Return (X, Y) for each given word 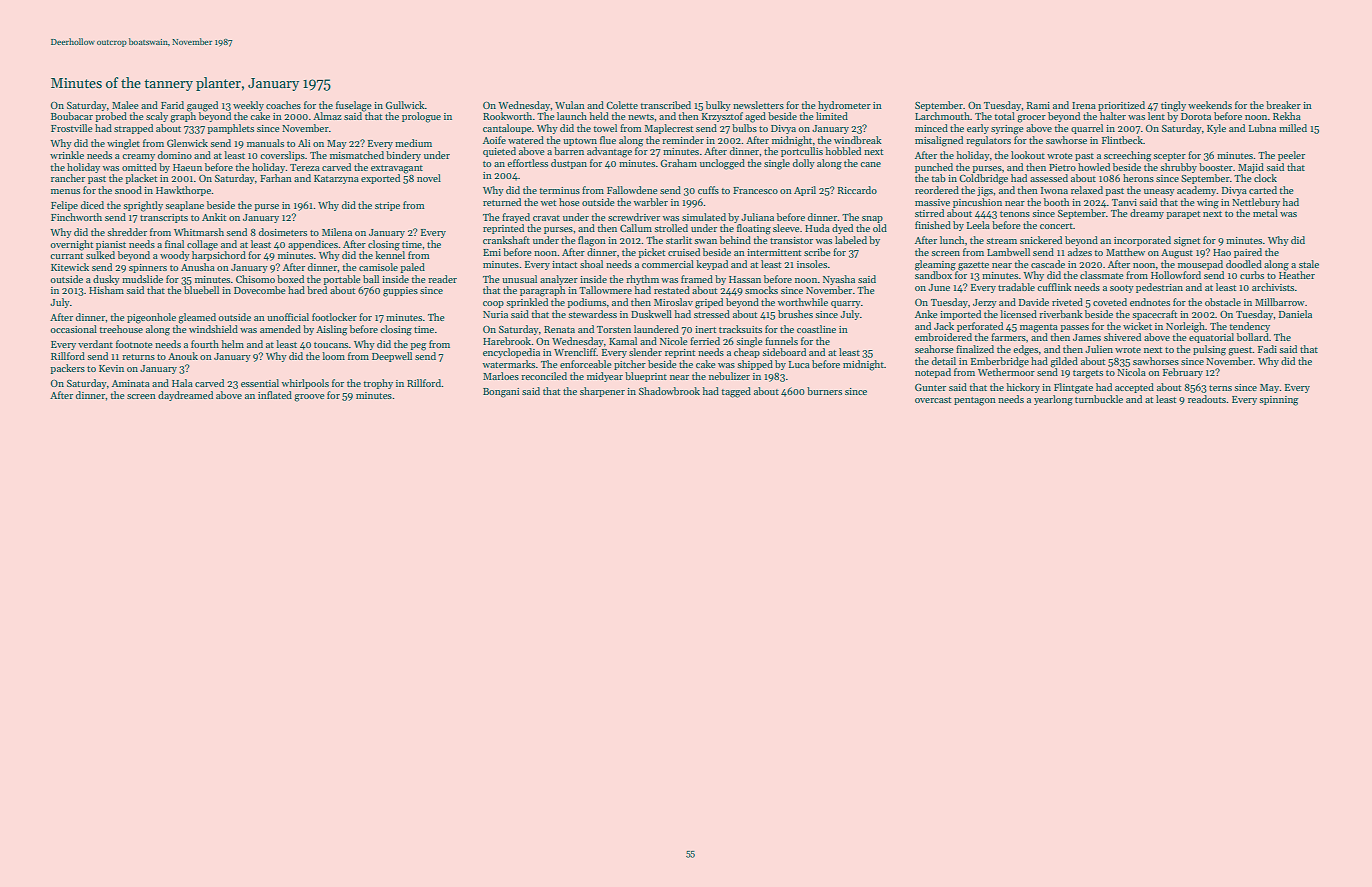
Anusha (198, 267)
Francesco (755, 190)
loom (333, 356)
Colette (622, 105)
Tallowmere (605, 290)
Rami (1038, 105)
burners (824, 391)
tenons (1015, 214)
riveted (1067, 302)
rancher (68, 178)
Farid (172, 105)
